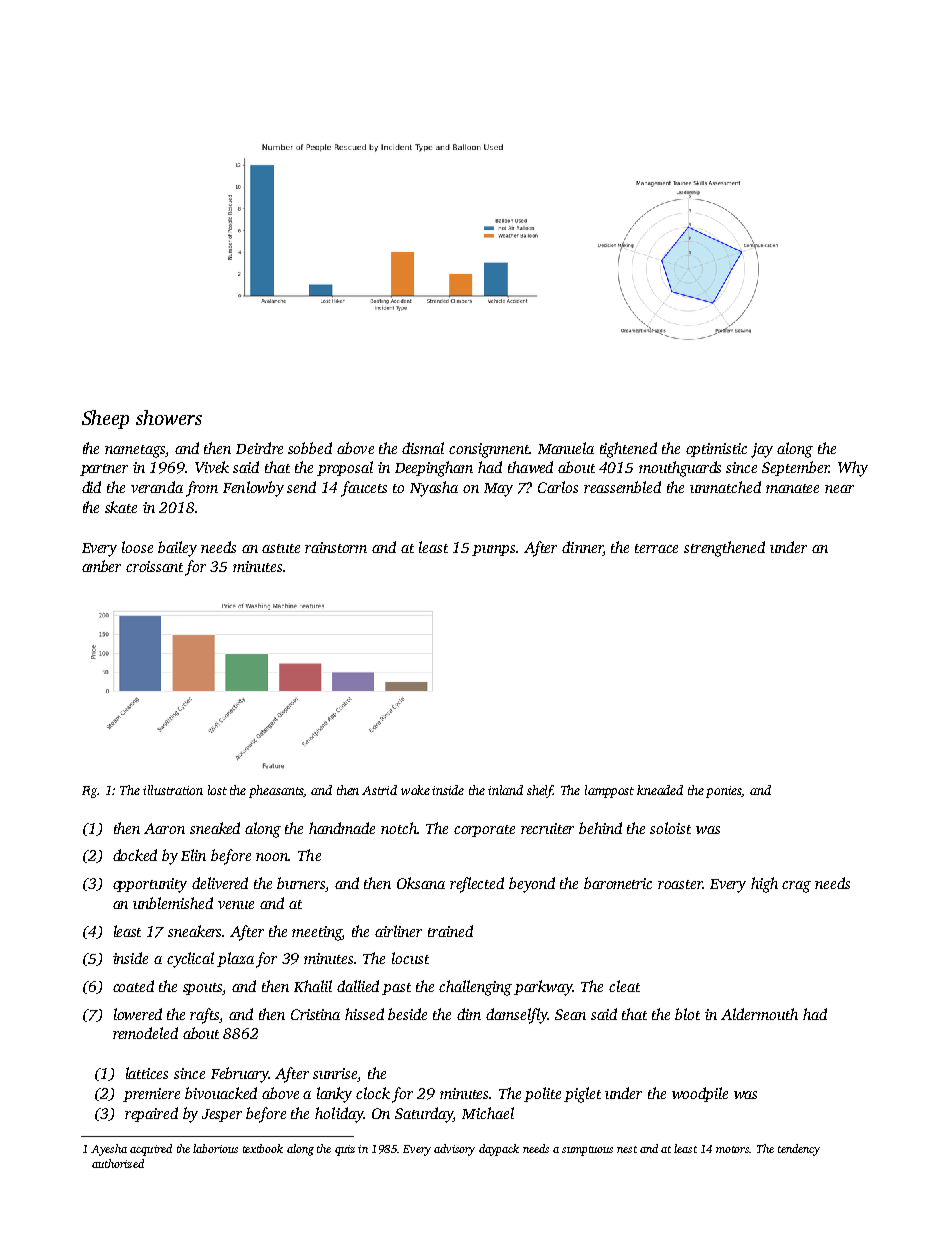 The image size is (952, 1233). Describe the element at coordinates (109, 1150) in the screenshot. I see `Ayesha` at that location.
